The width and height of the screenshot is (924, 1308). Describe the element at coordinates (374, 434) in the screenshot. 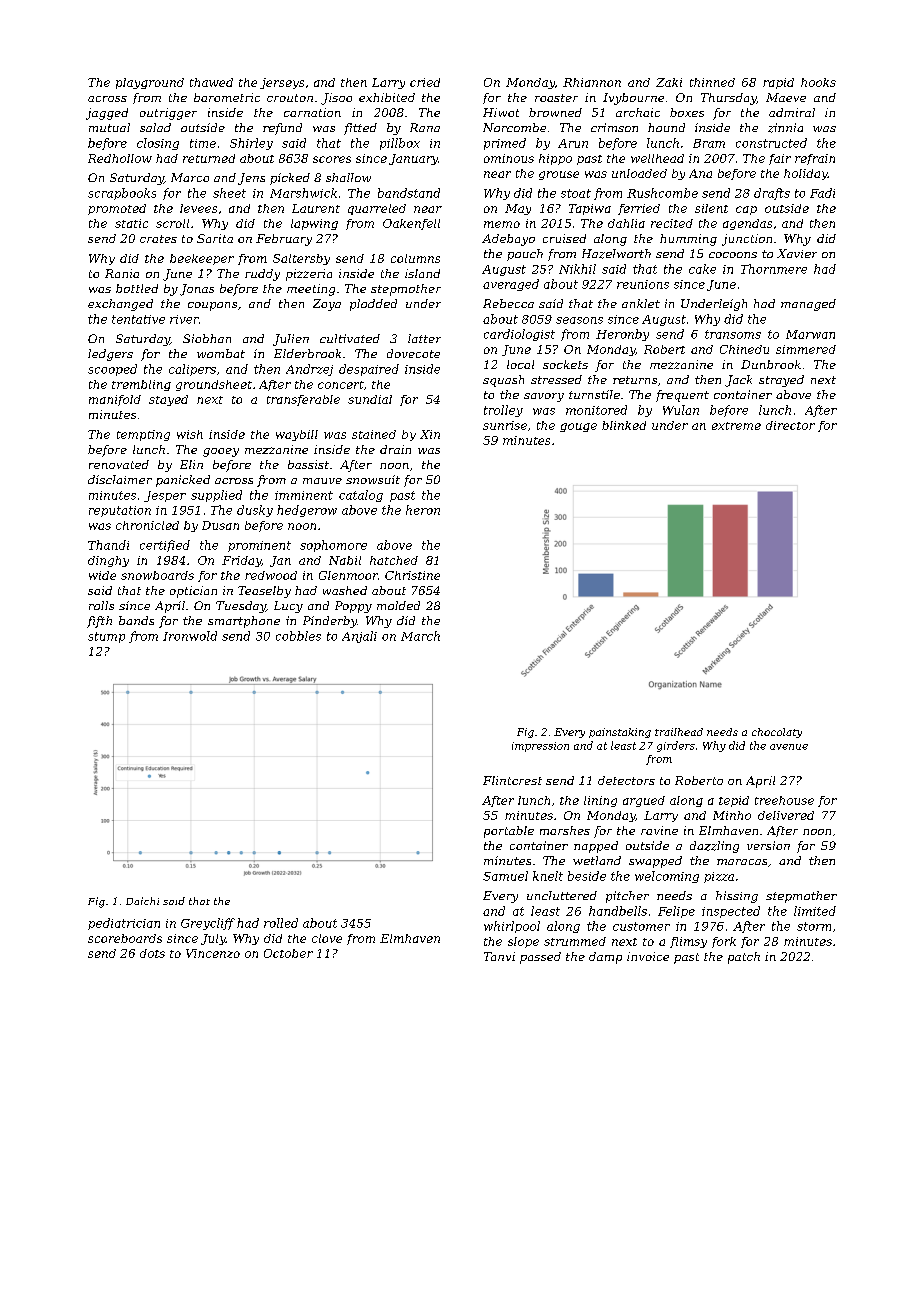

I see `stained` at that location.
